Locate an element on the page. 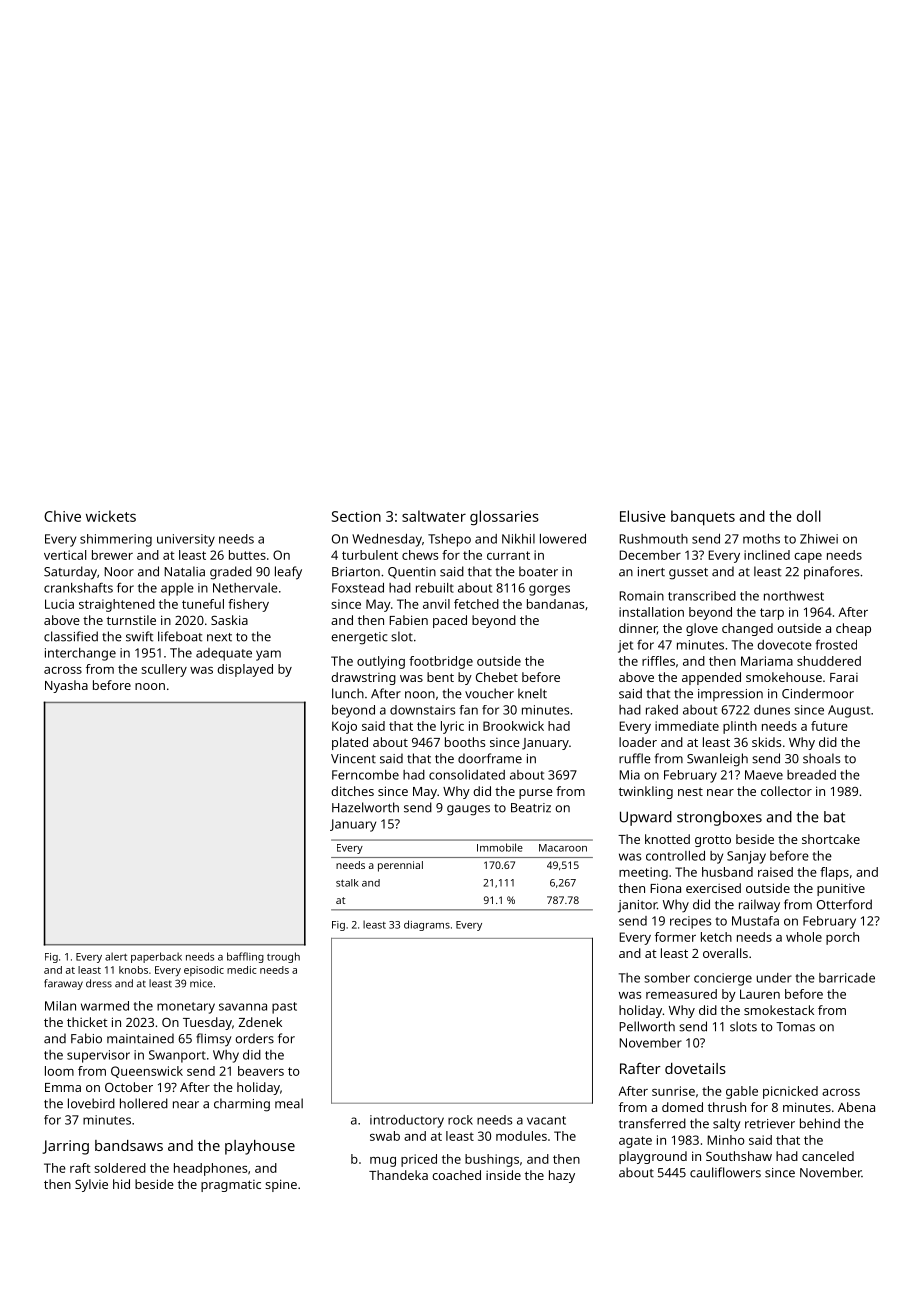 The height and width of the image is (1308, 924). doll is located at coordinates (809, 516).
